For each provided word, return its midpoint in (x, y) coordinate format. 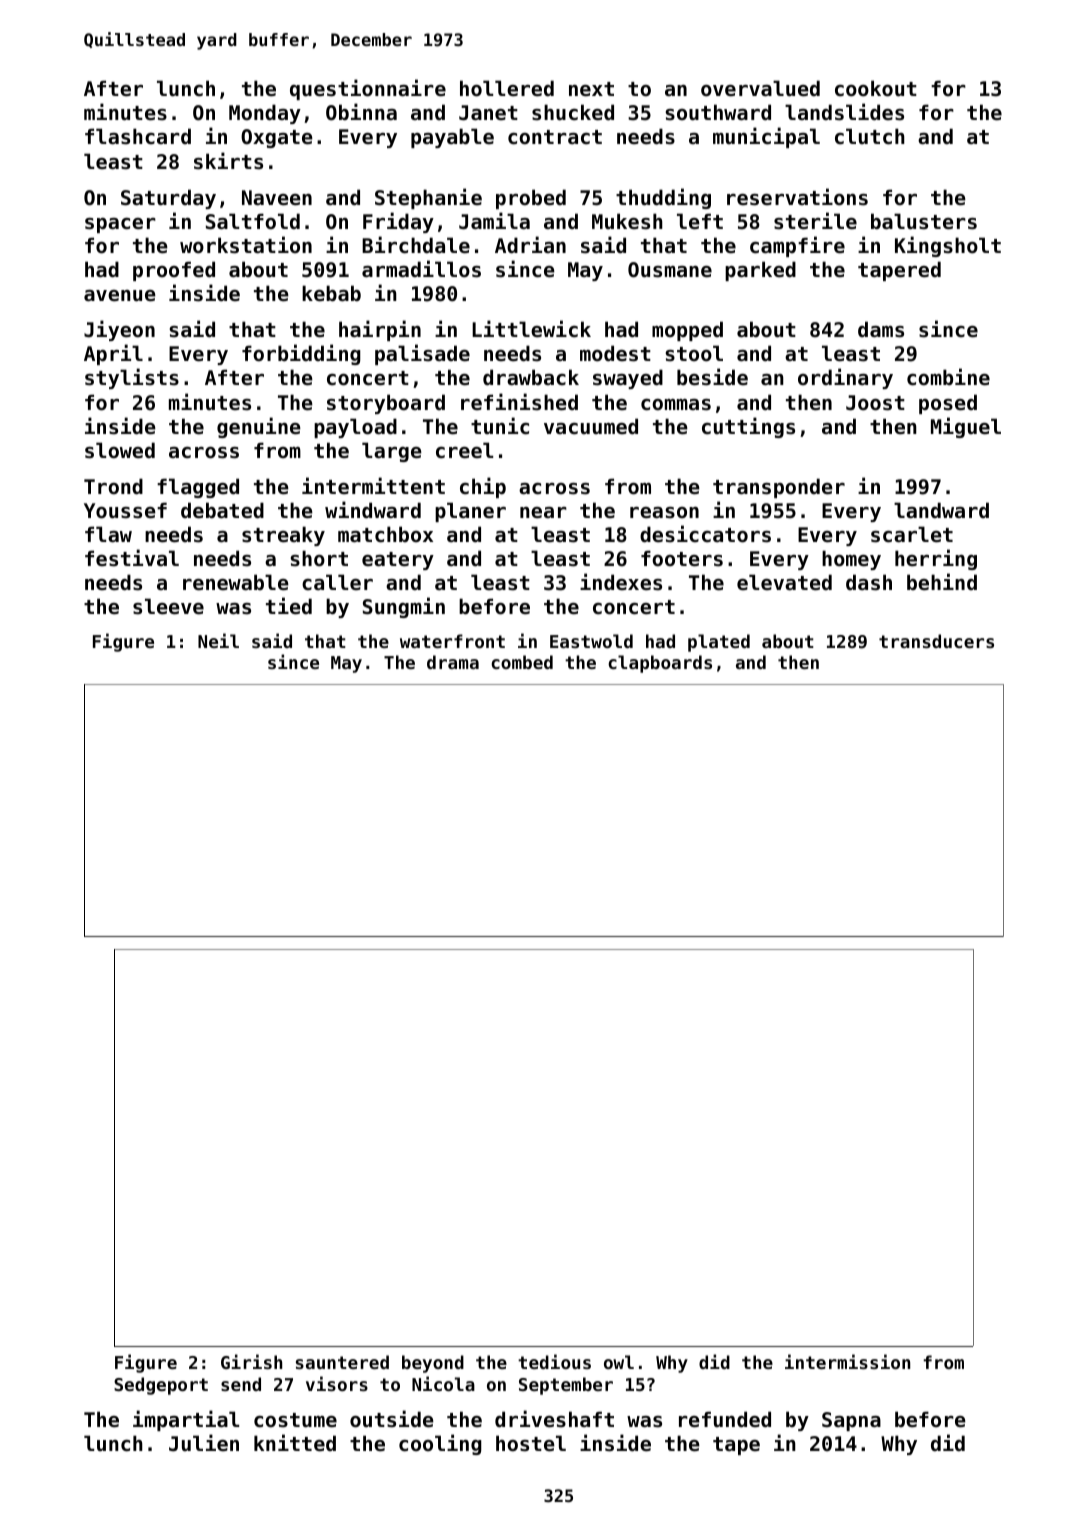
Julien (204, 1443)
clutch (870, 136)
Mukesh (627, 221)
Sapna (851, 1421)
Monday (265, 114)
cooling (440, 1444)
